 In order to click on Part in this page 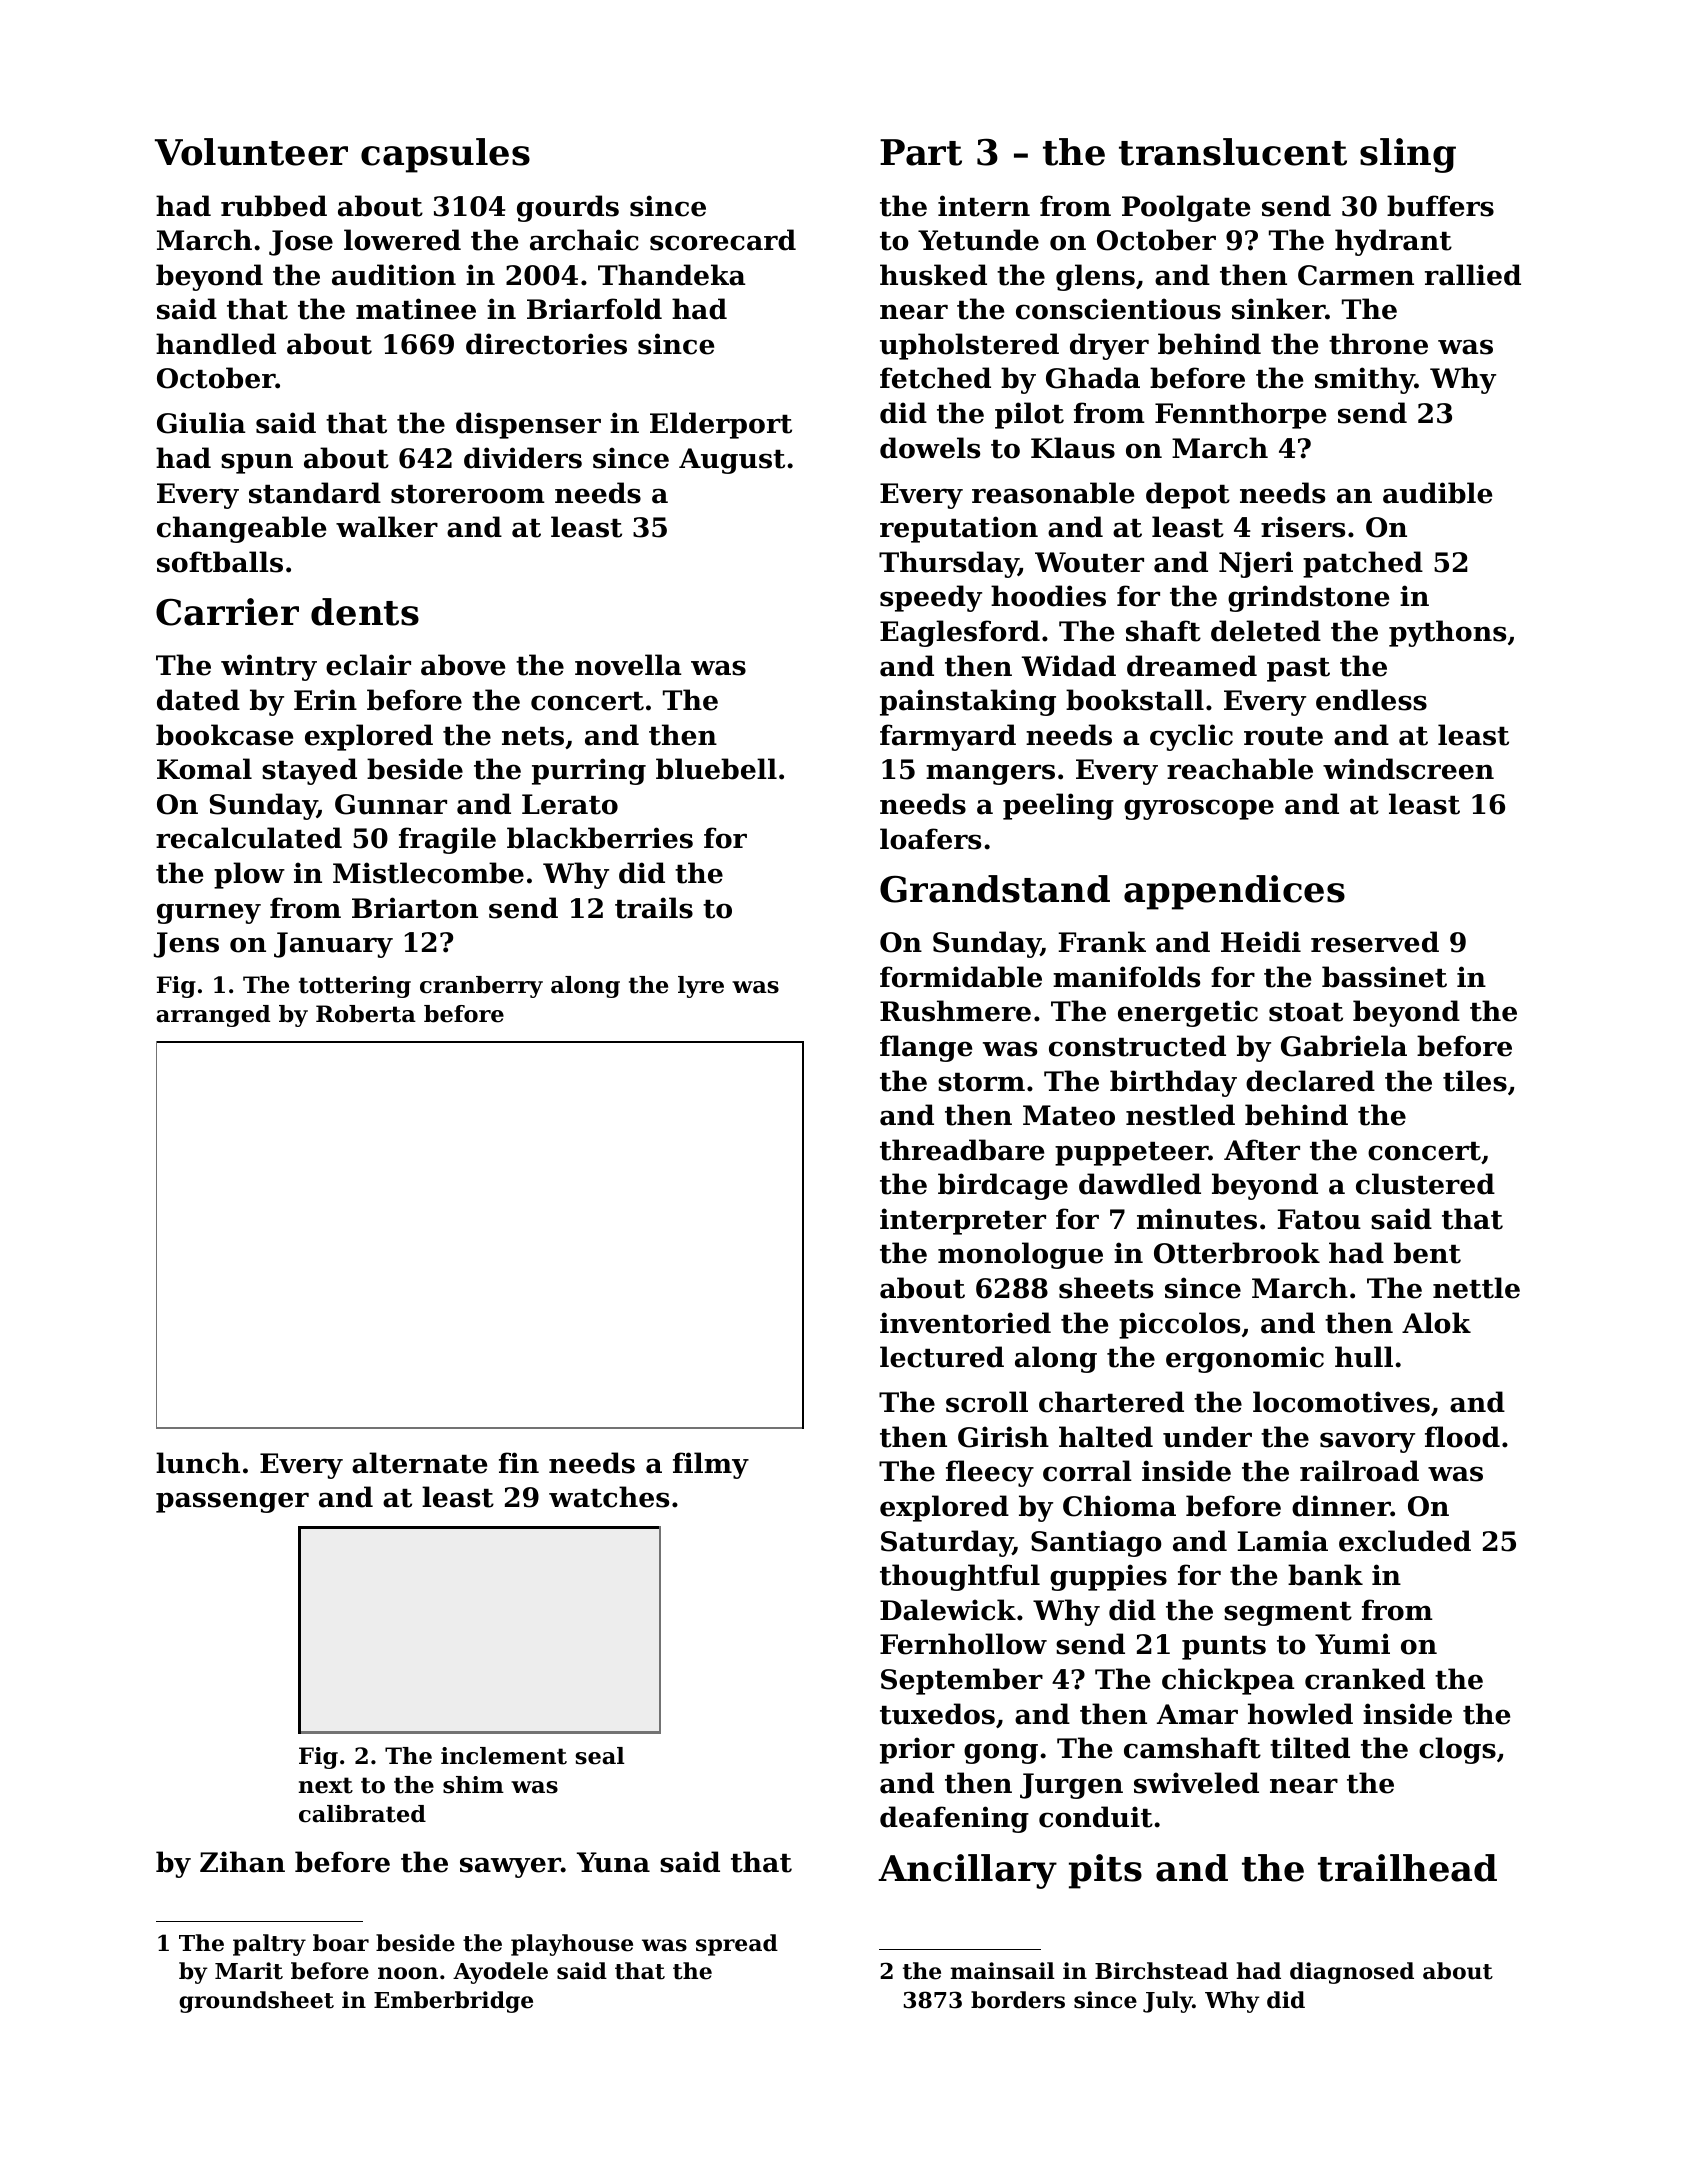, I will do `click(921, 152)`.
